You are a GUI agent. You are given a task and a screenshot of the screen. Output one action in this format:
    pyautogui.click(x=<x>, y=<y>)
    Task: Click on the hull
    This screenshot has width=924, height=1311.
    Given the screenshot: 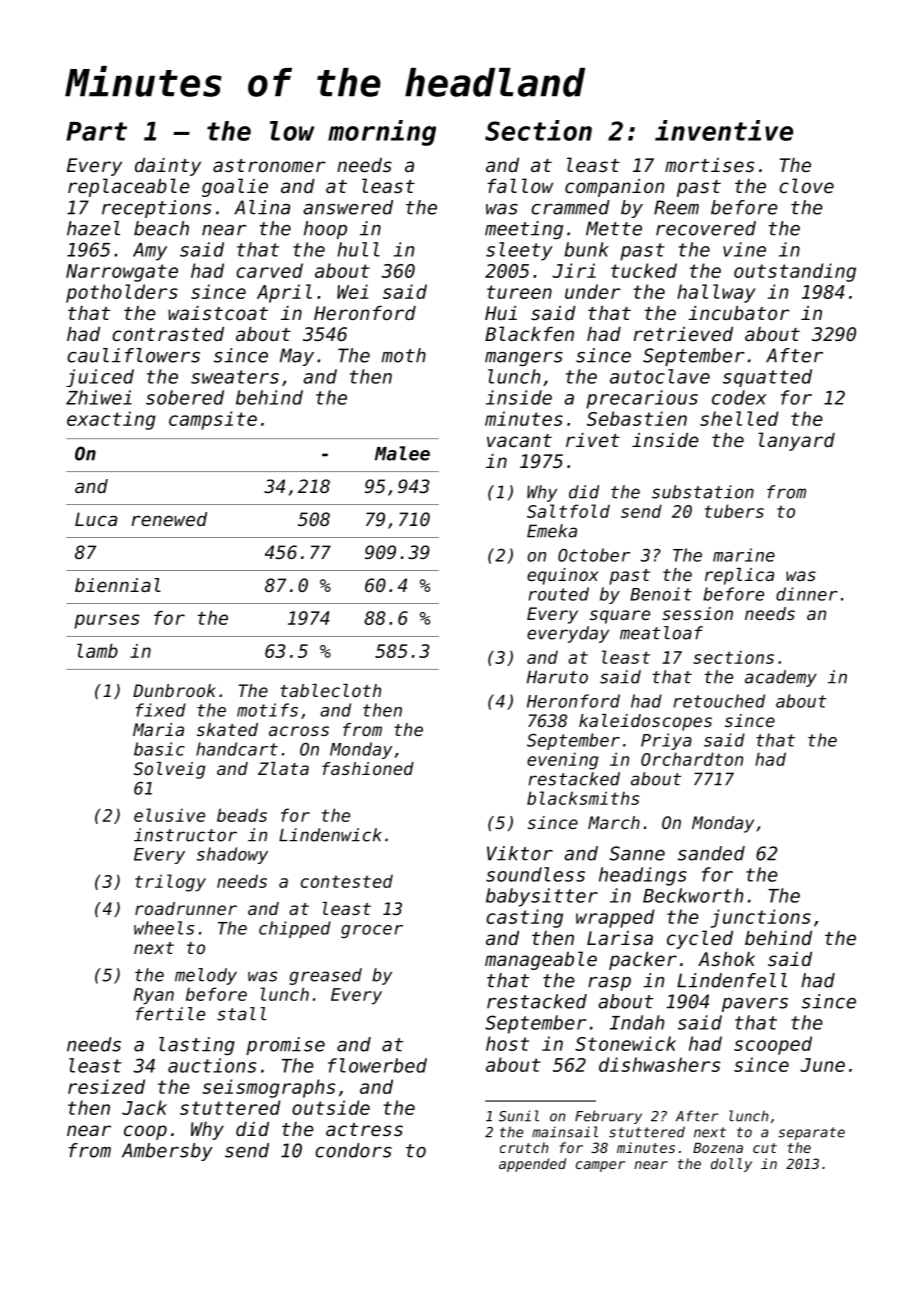 What is the action you would take?
    pyautogui.click(x=358, y=249)
